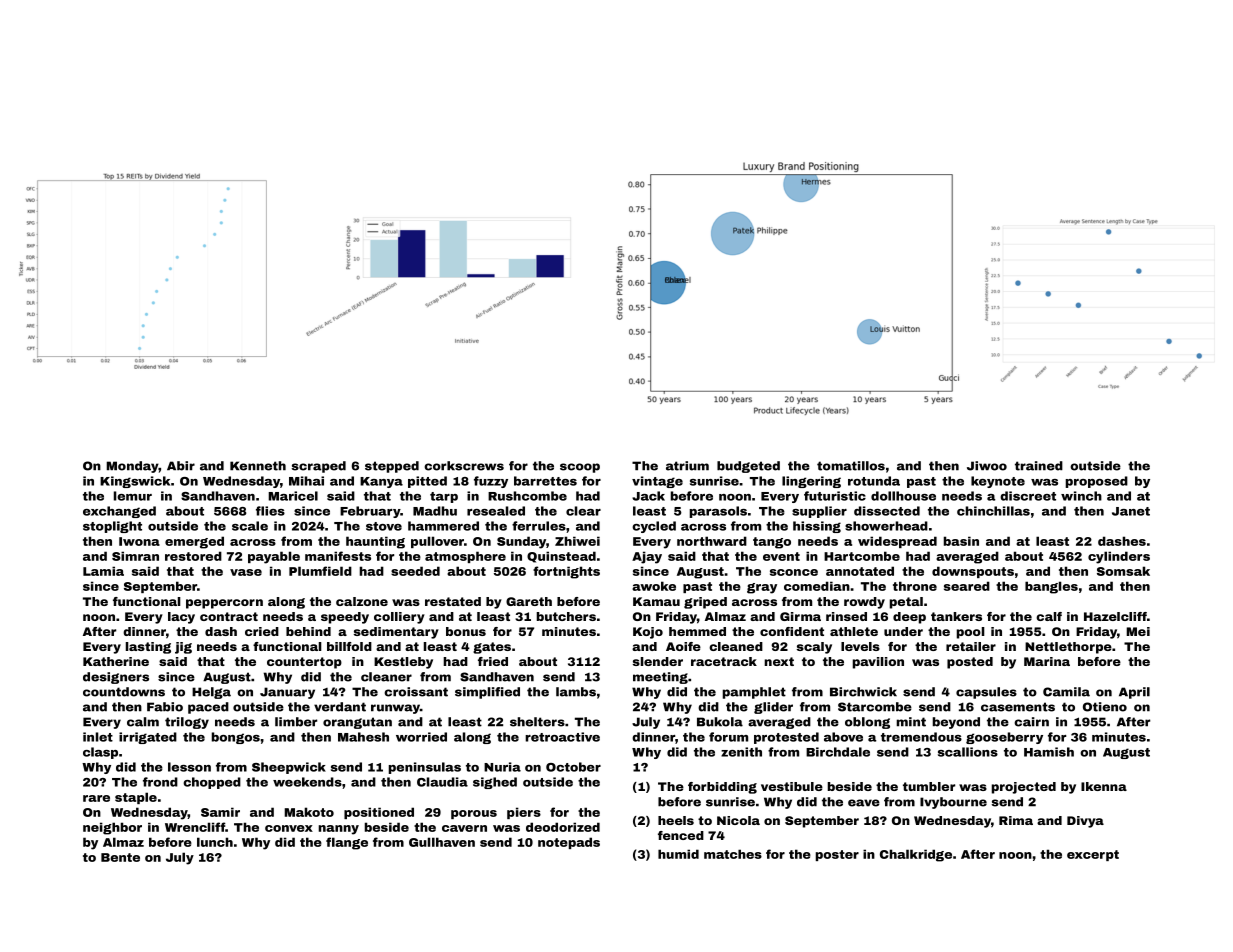  I want to click on matches, so click(733, 854).
